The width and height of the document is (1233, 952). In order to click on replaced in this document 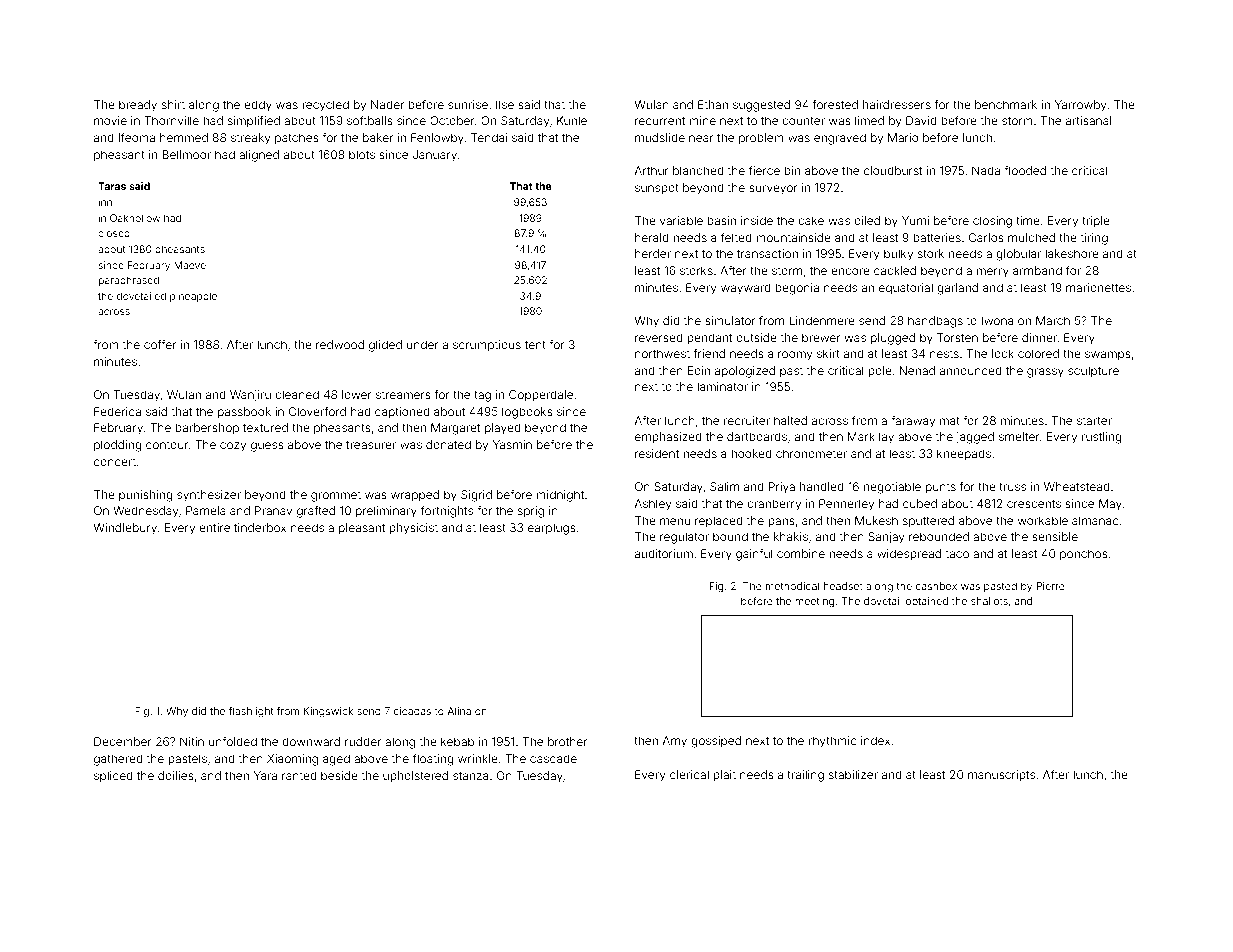, I will do `click(719, 521)`.
